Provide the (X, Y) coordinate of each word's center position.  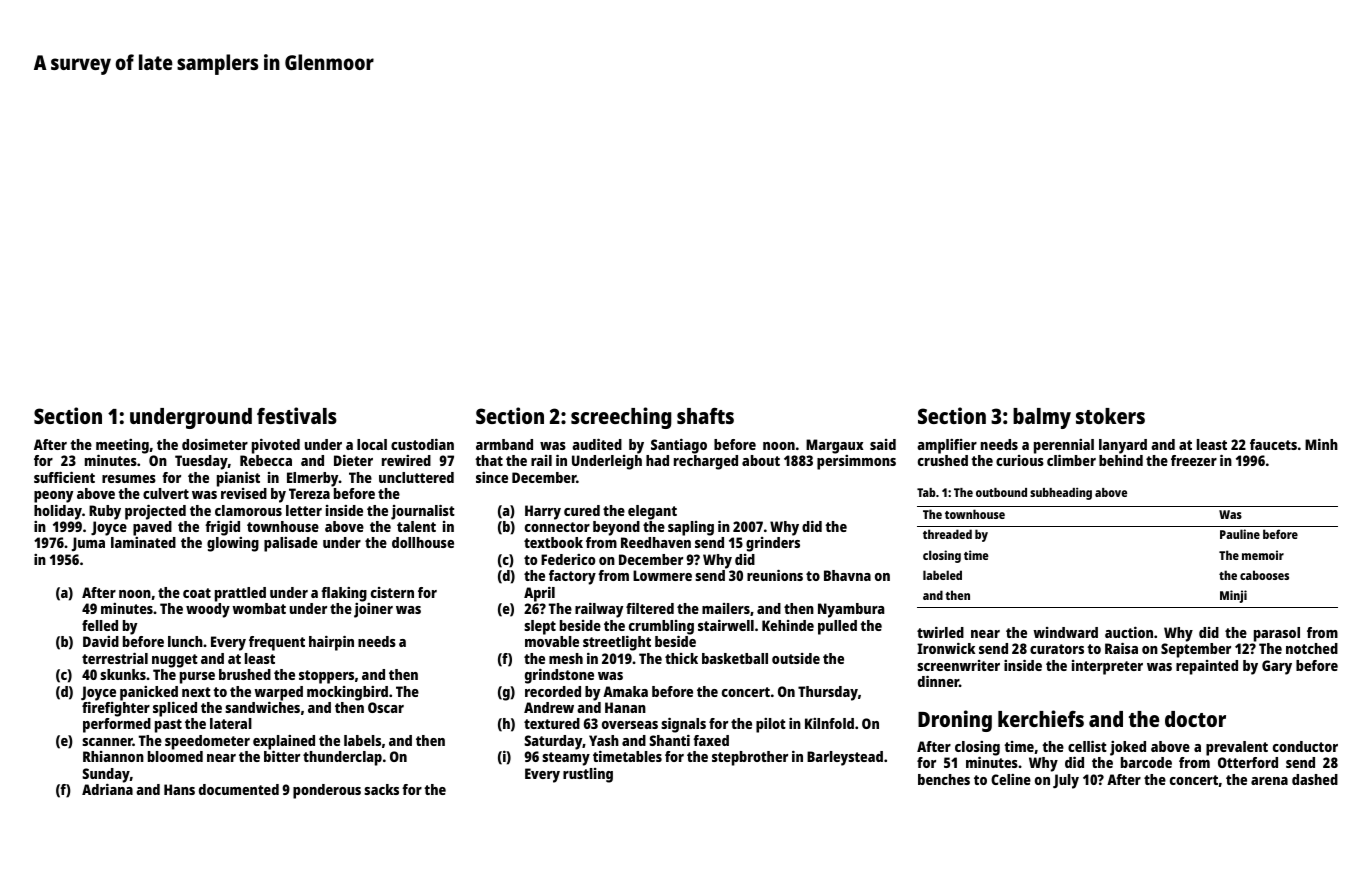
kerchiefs (1041, 718)
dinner (938, 681)
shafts (705, 416)
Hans (179, 789)
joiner (373, 610)
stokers (1110, 416)
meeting (122, 447)
